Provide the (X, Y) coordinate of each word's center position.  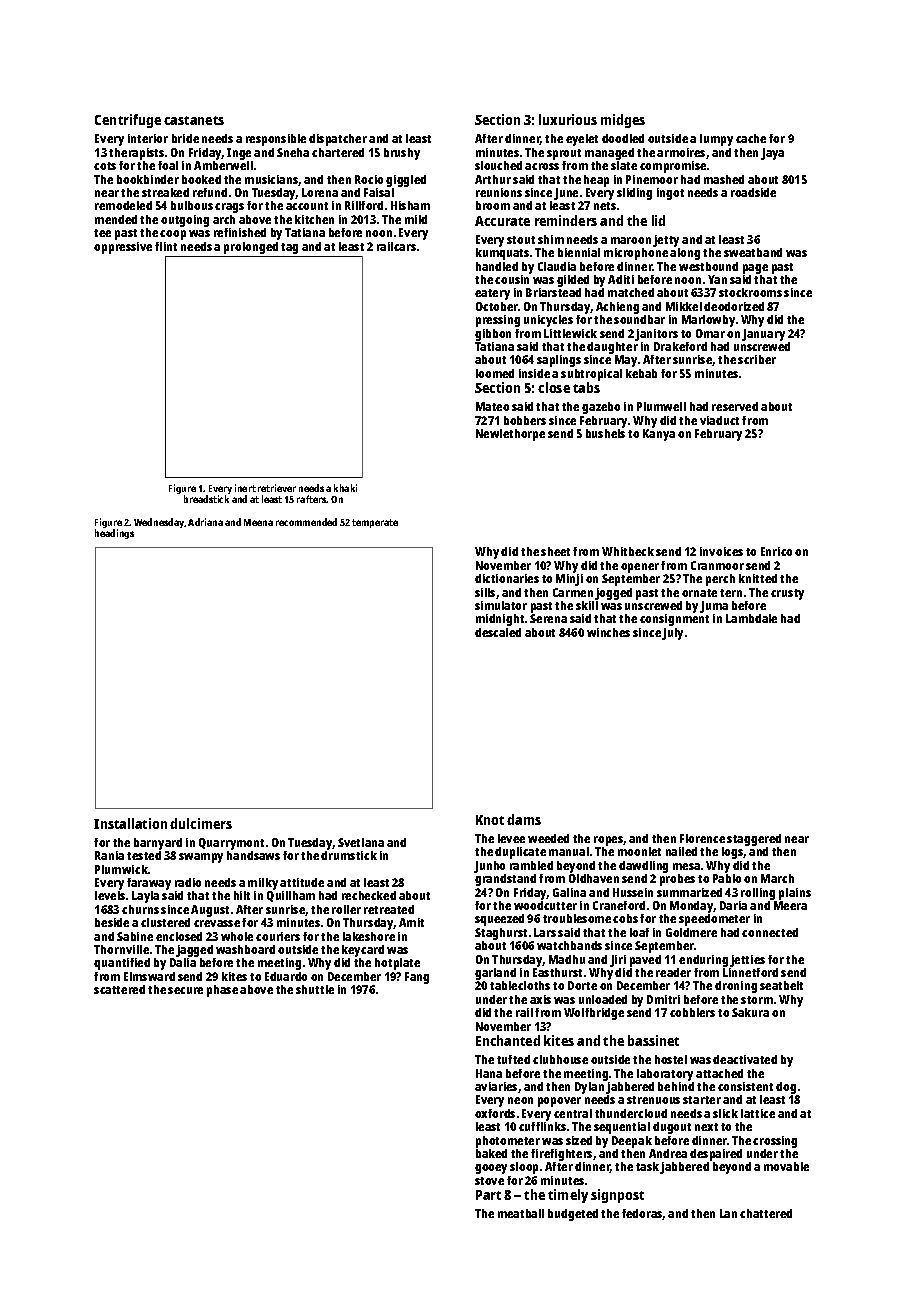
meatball (521, 1213)
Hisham (410, 205)
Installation (130, 823)
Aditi (621, 279)
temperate (375, 523)
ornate (699, 593)
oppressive (123, 248)
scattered (119, 989)
